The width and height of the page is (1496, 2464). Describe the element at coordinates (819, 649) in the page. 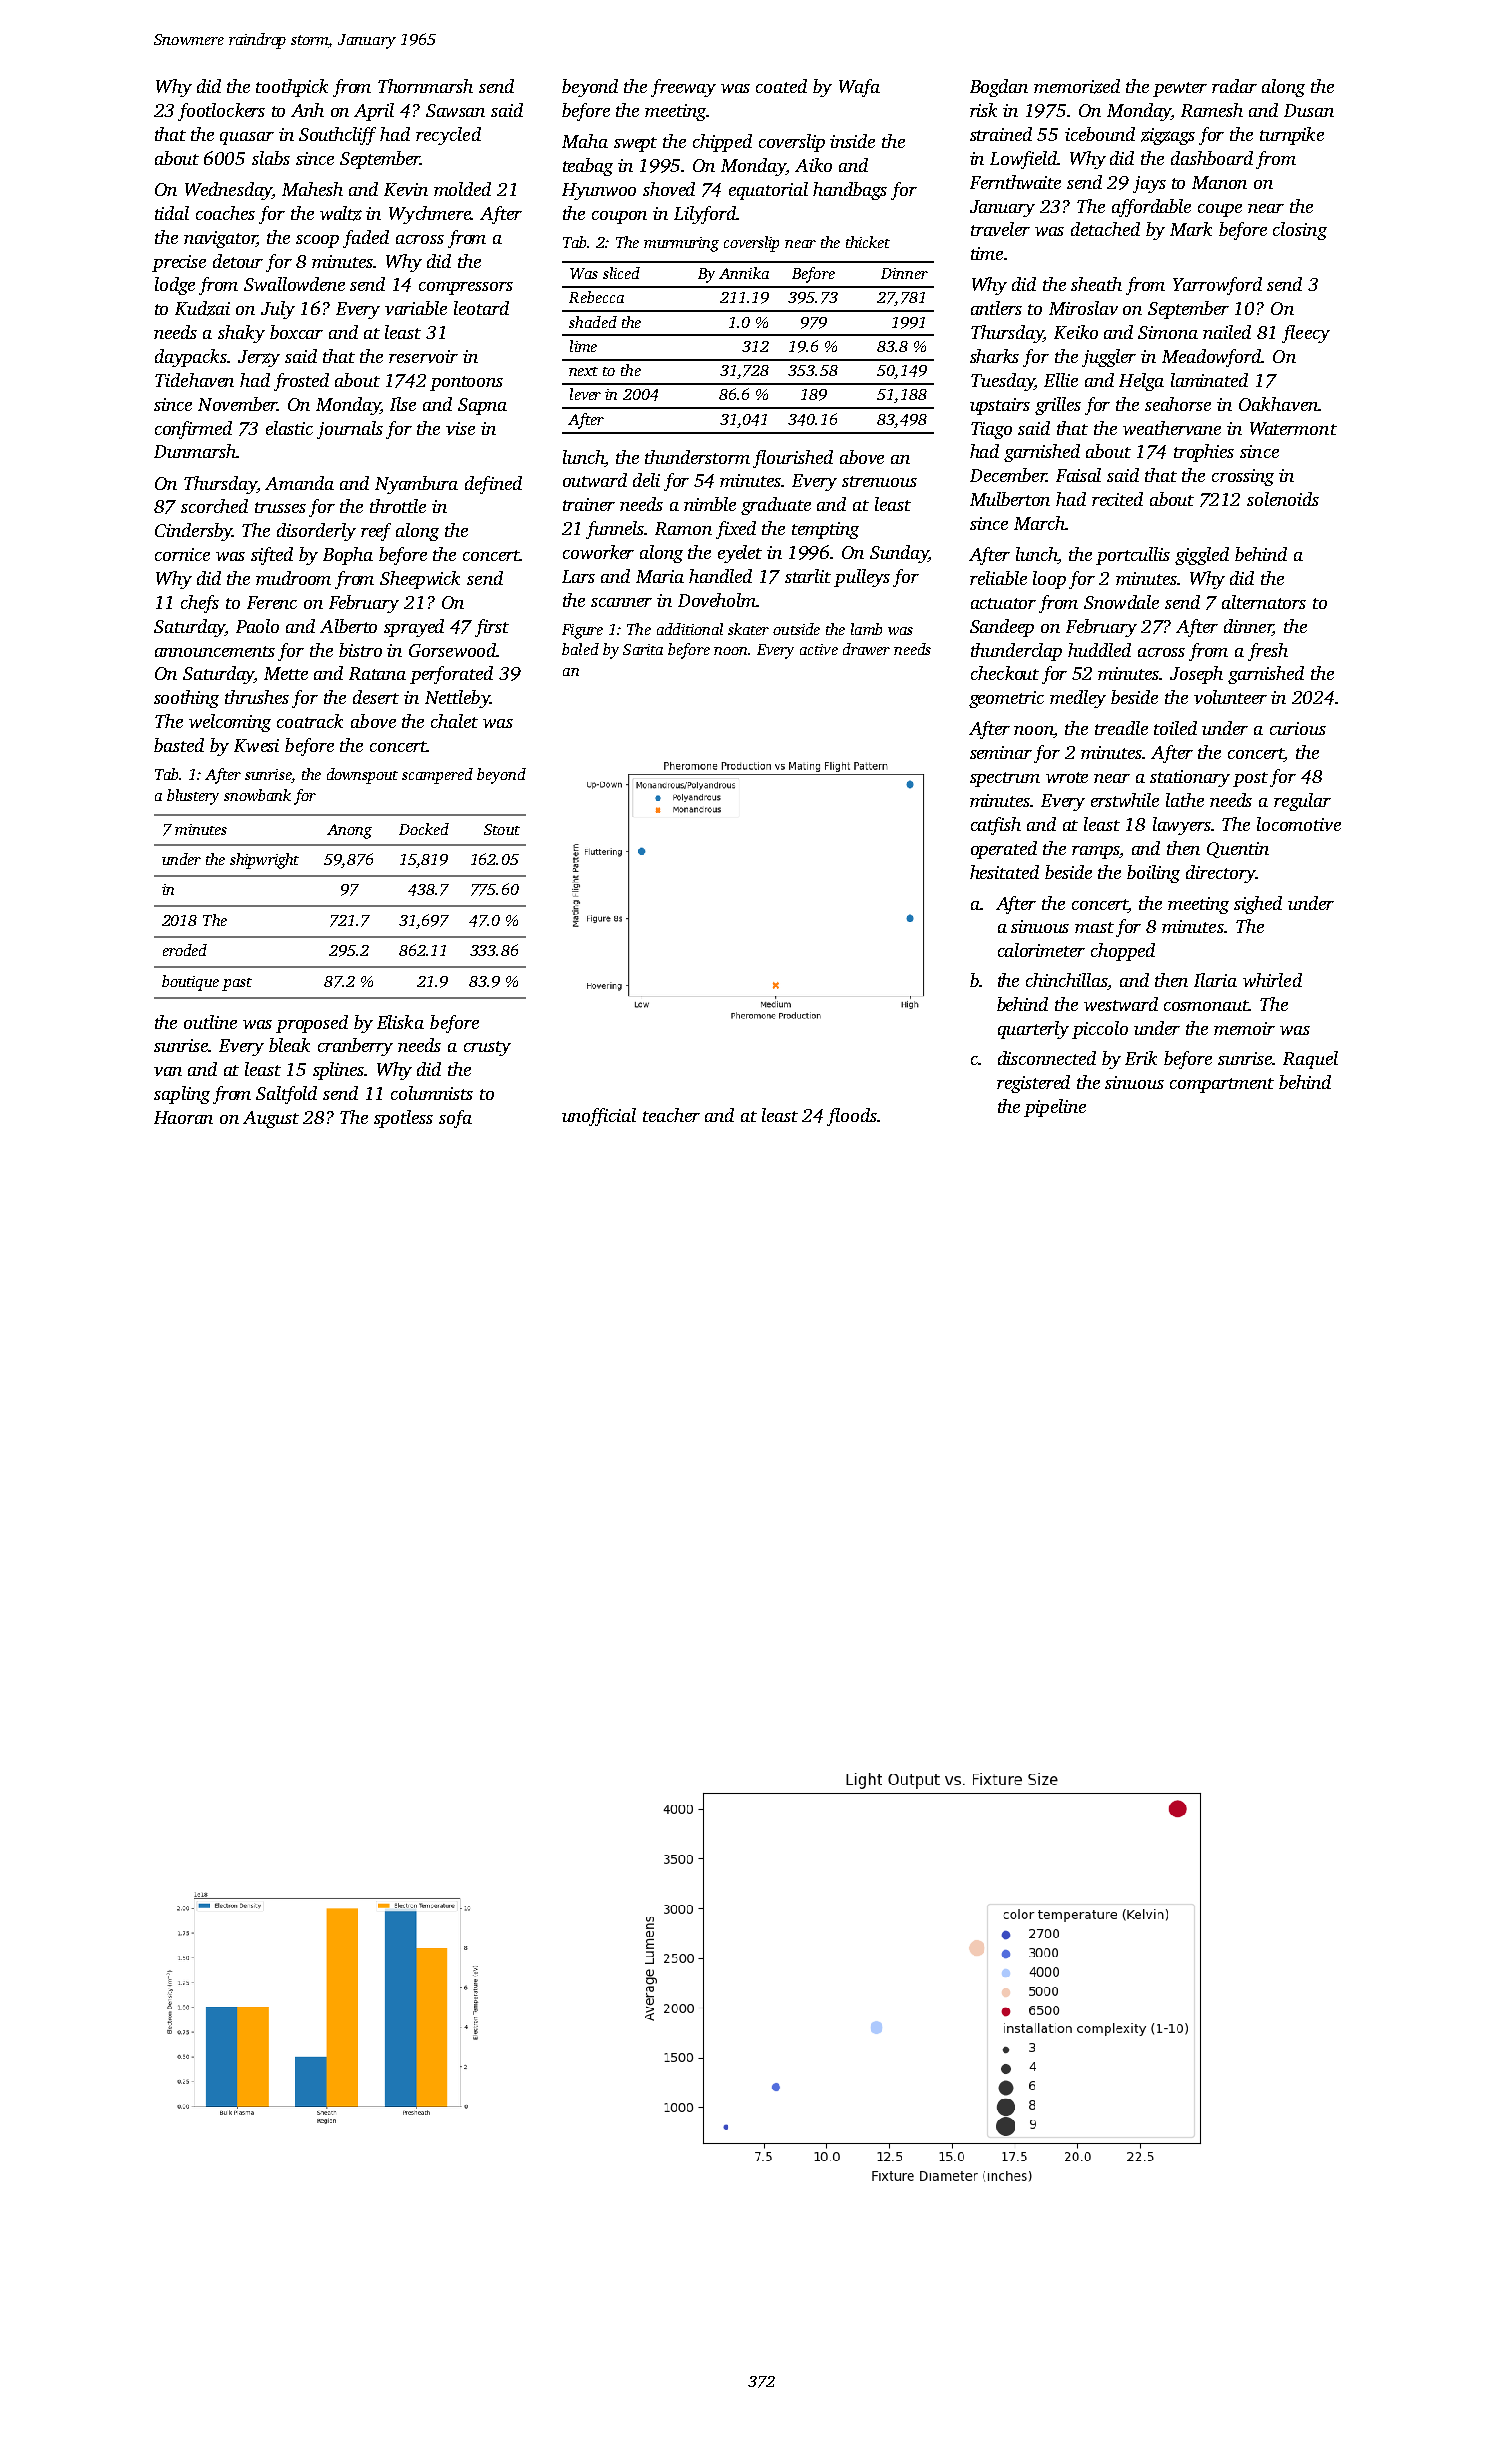

I see `active` at that location.
